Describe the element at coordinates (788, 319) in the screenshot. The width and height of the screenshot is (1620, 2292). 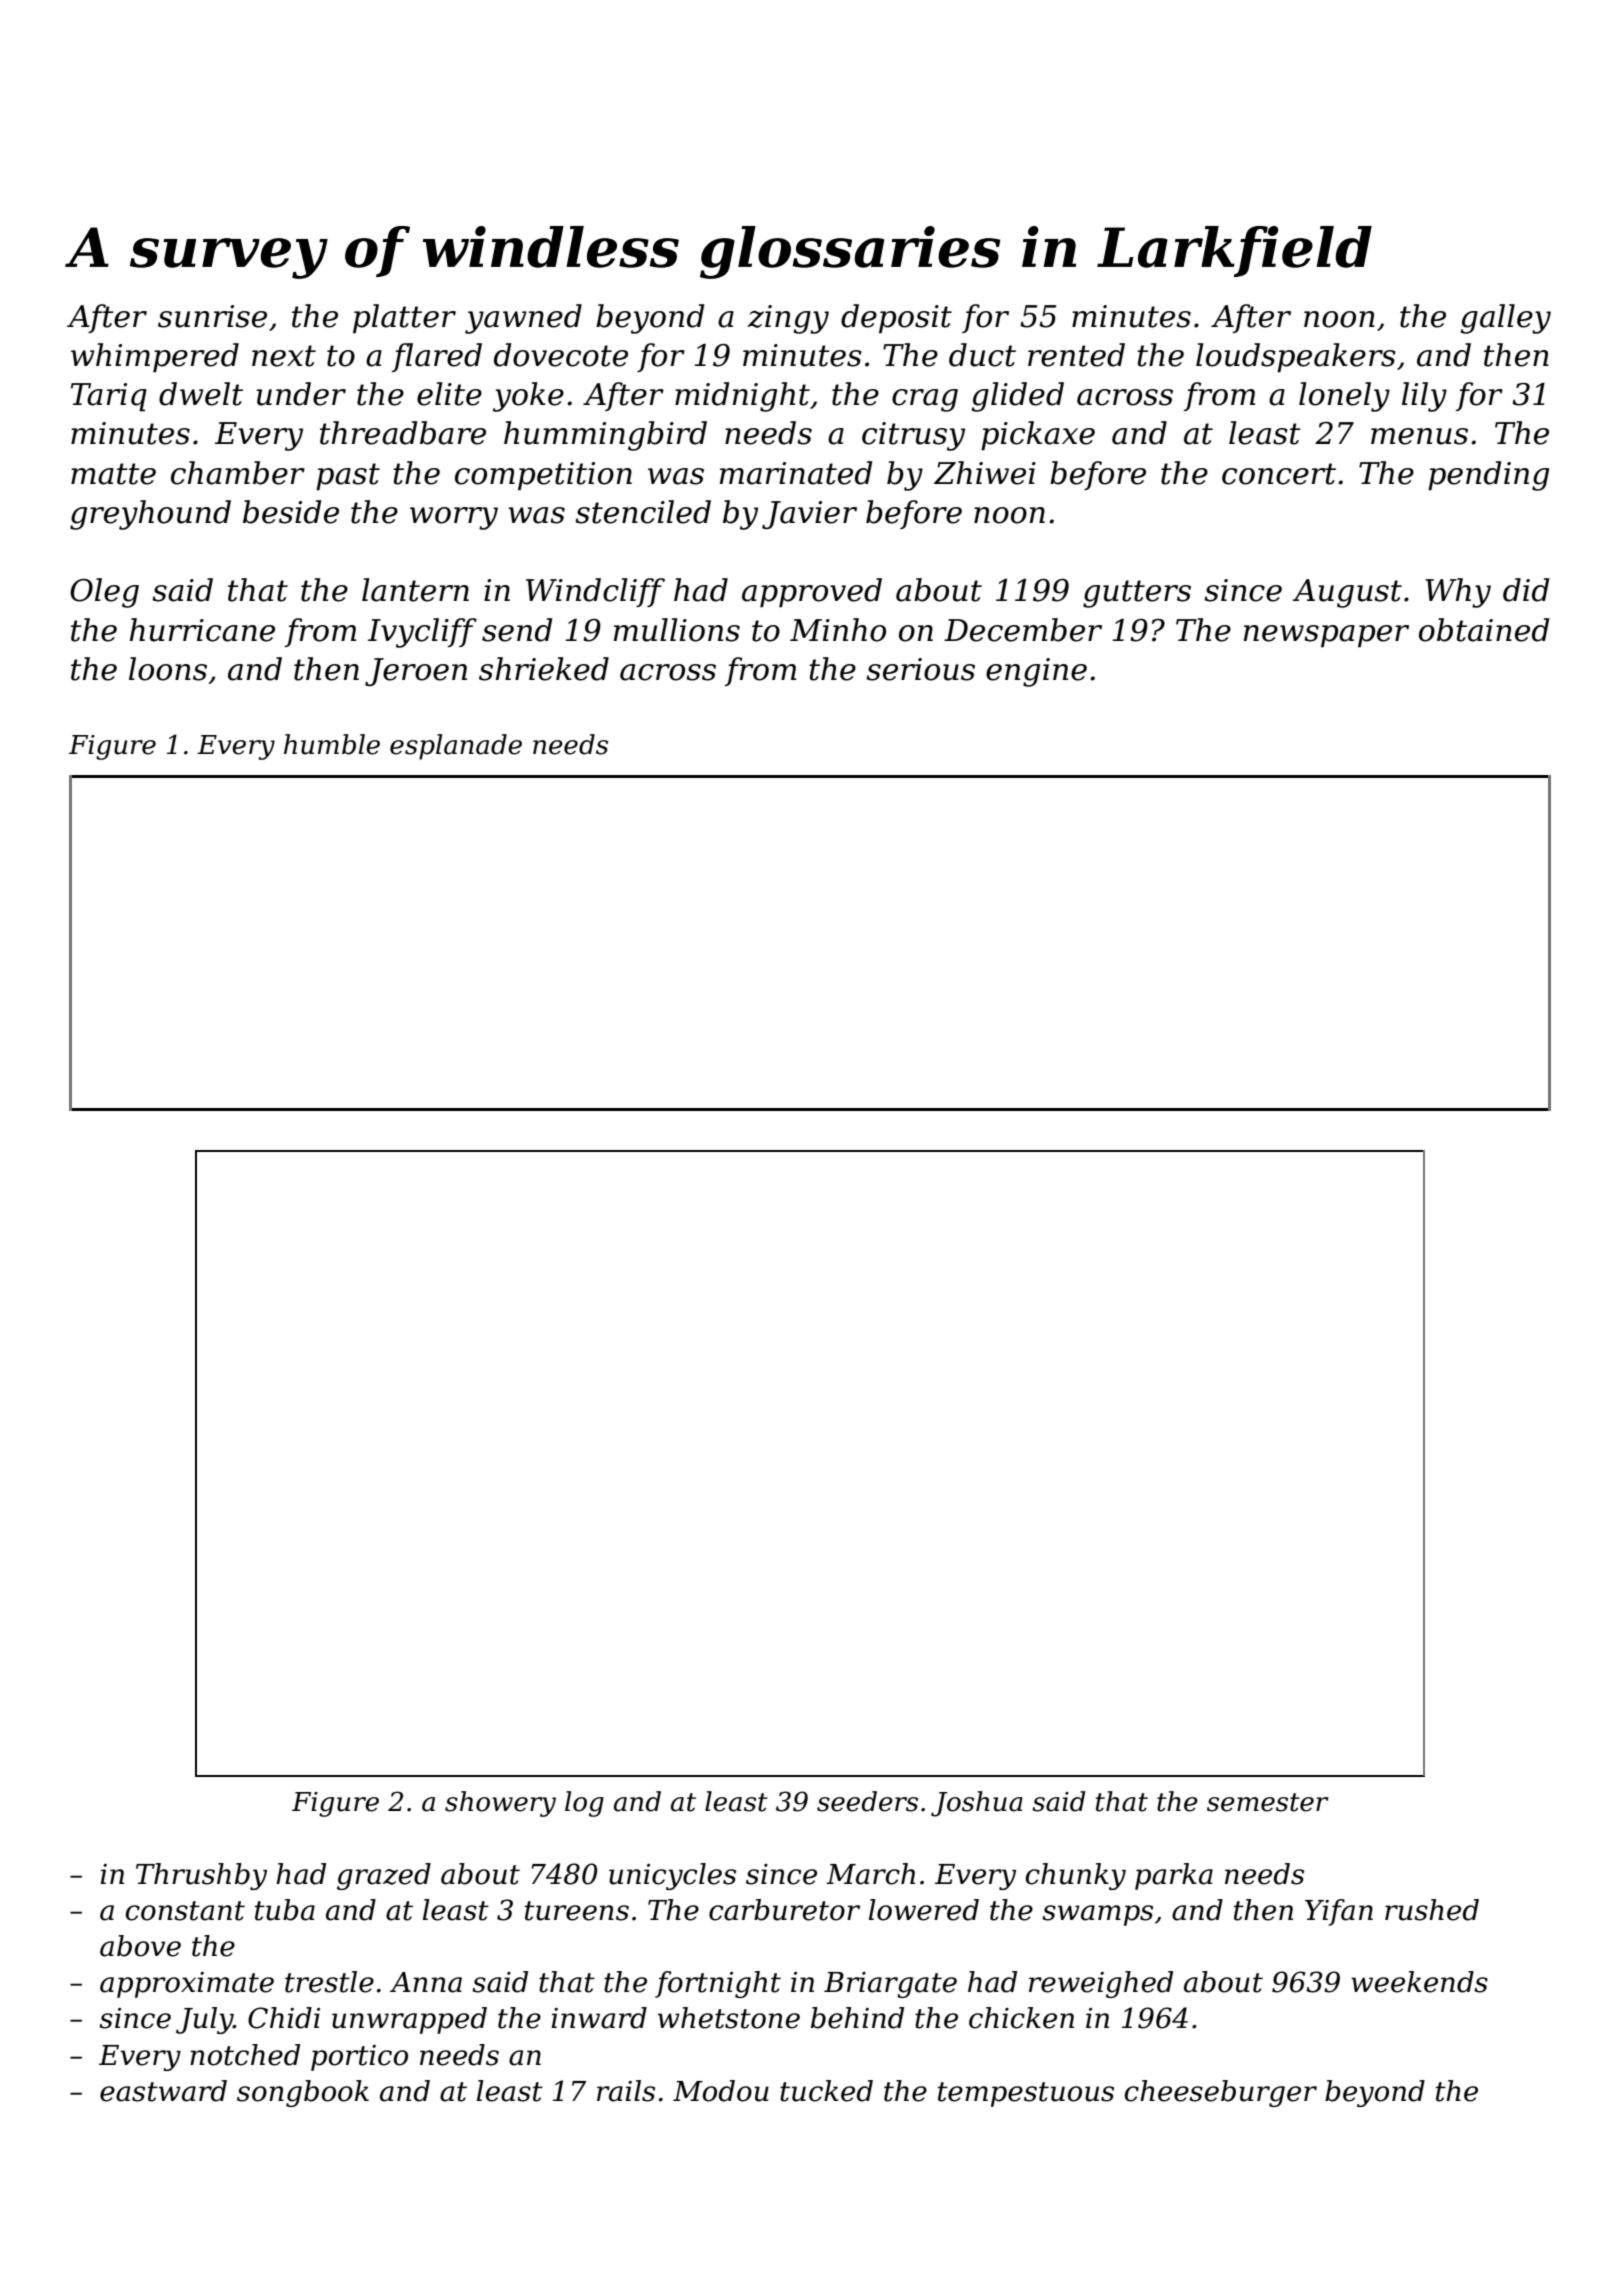
I see `zingy` at that location.
